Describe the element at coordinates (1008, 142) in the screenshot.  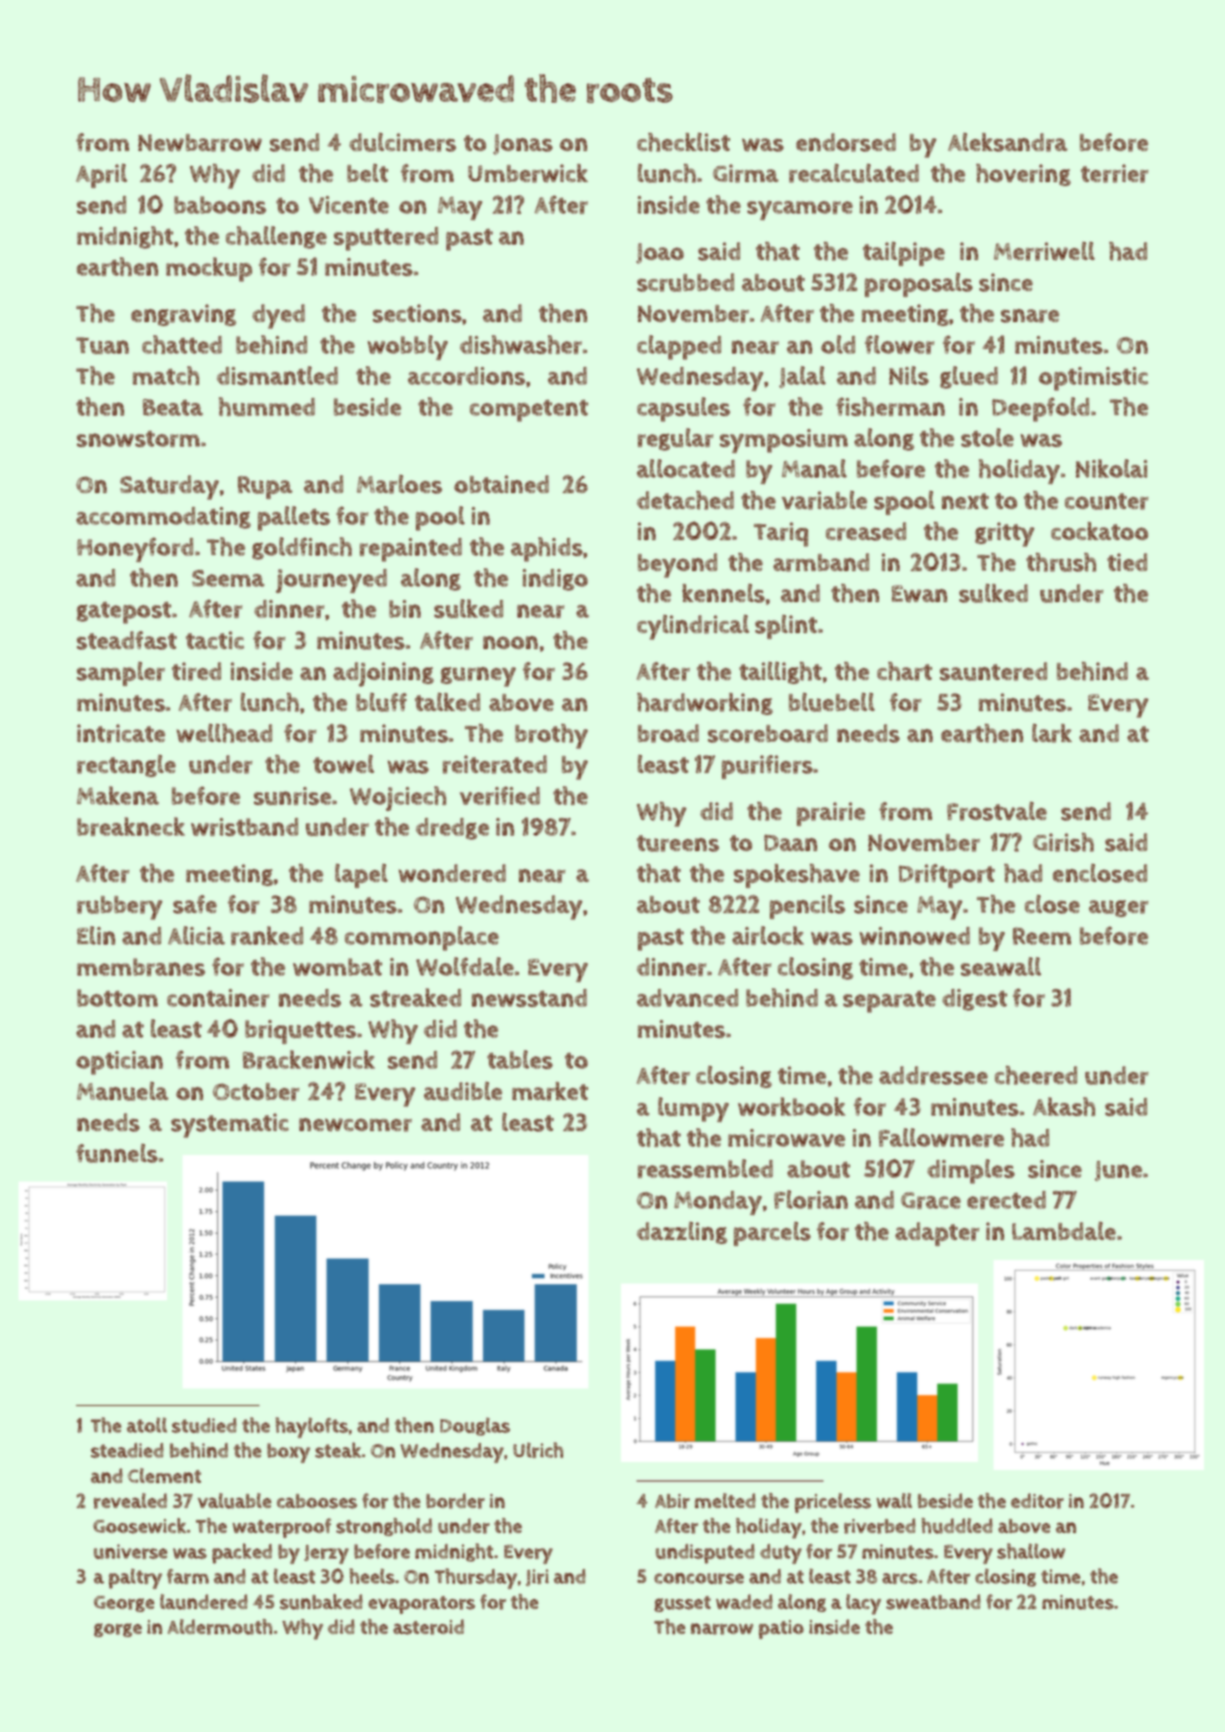
I see `Aleksandra` at that location.
